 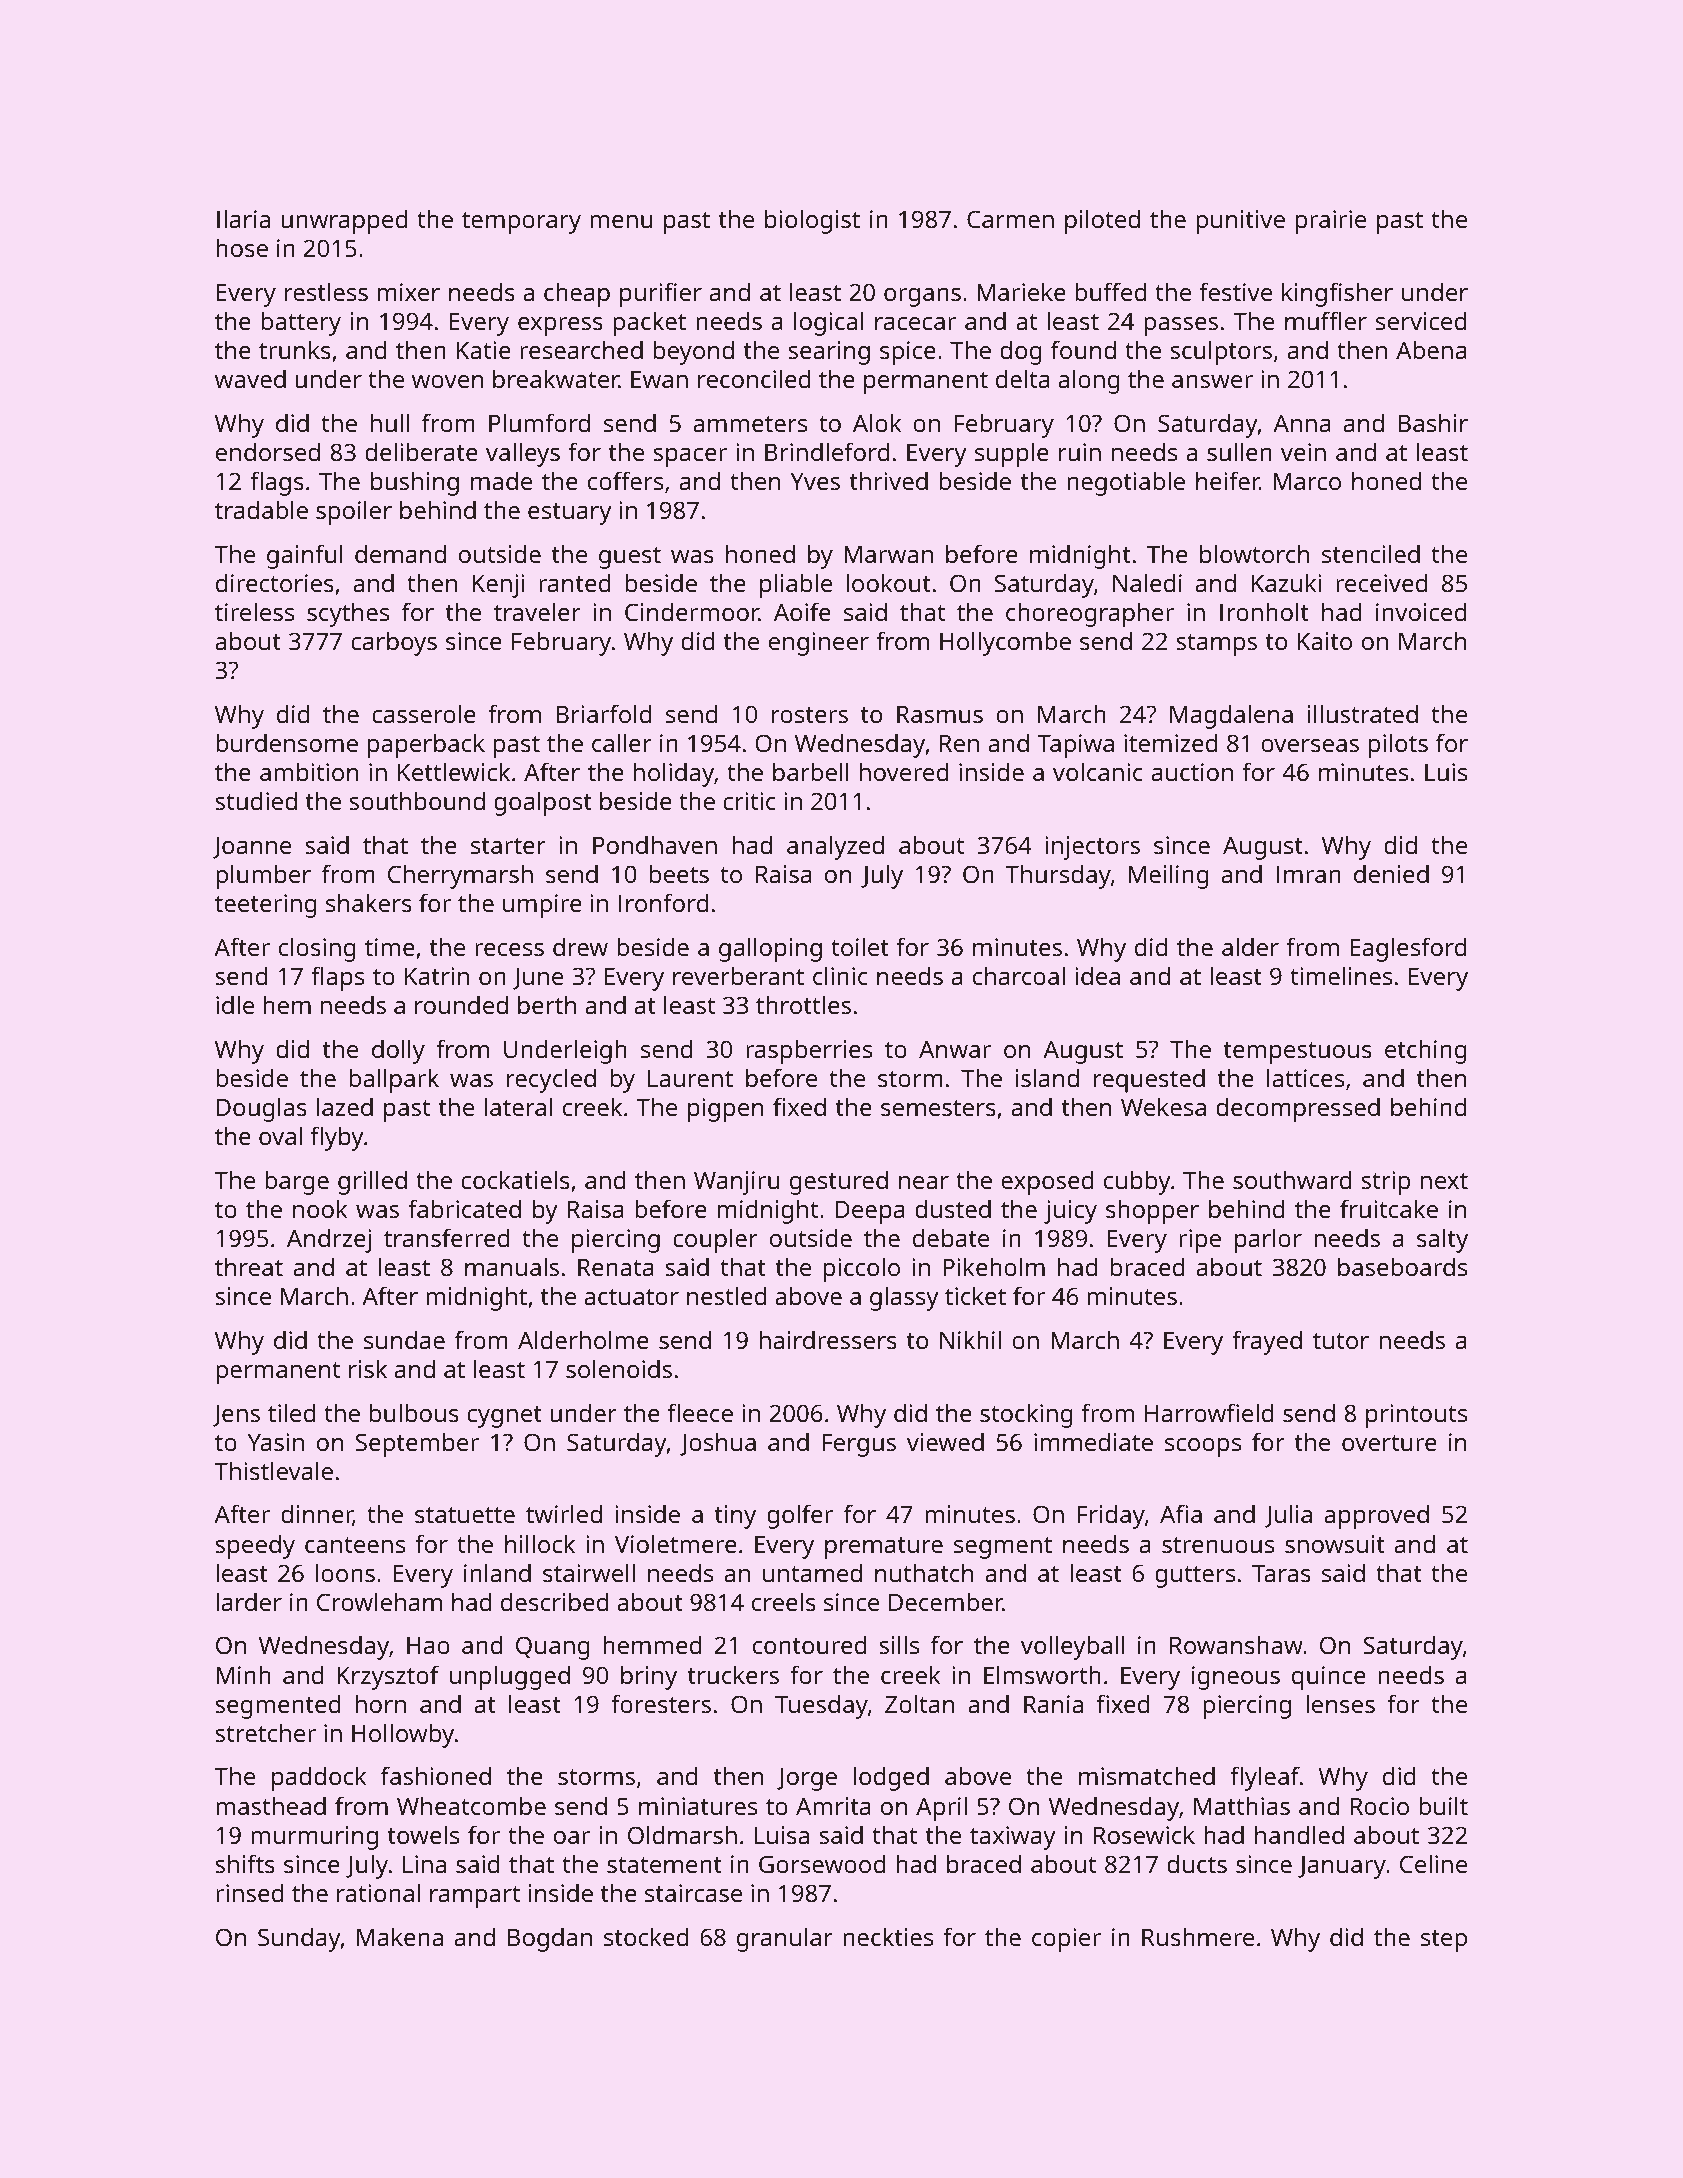 What do you see at coordinates (317, 949) in the image?
I see `closing` at bounding box center [317, 949].
